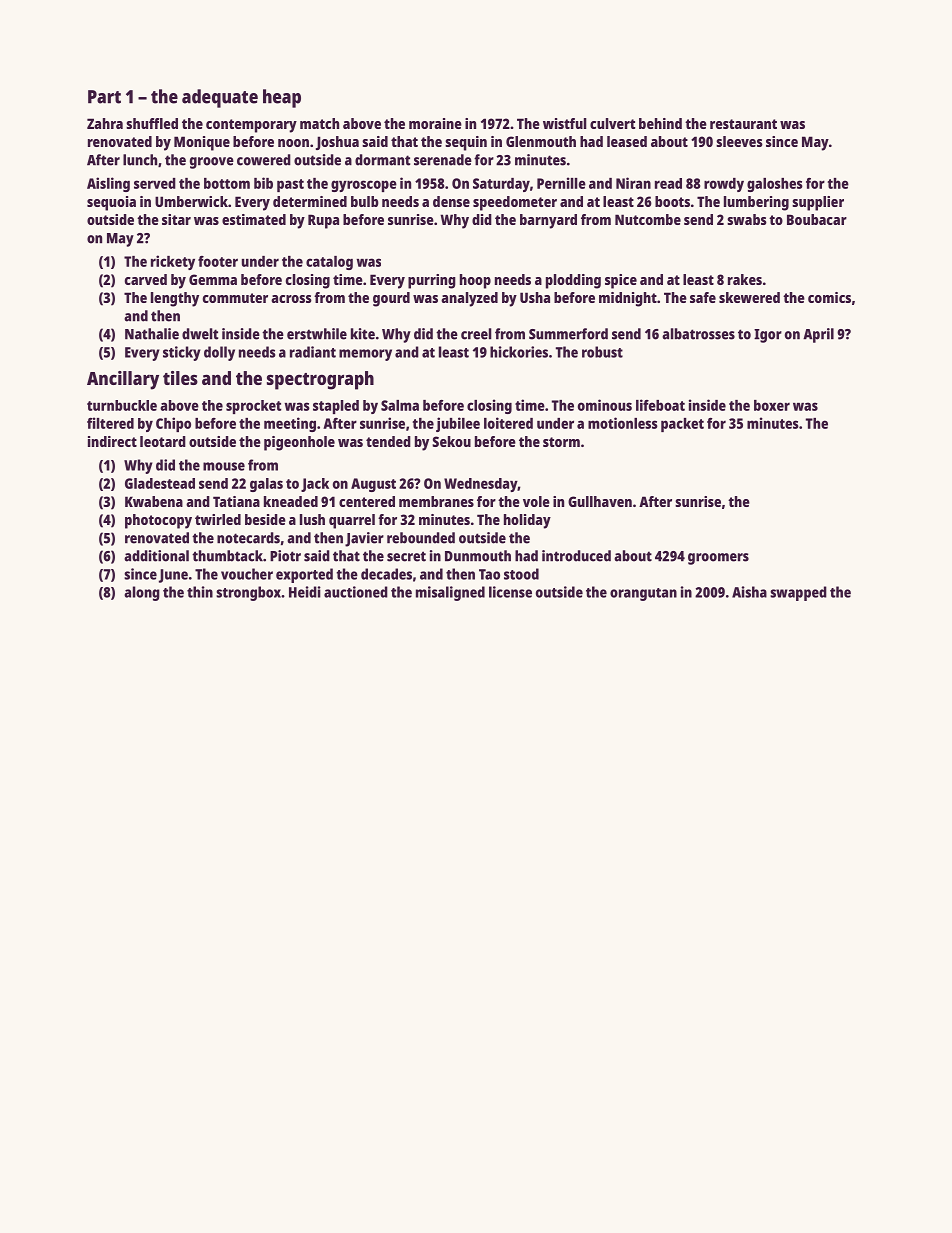 This document has width=952, height=1233. I want to click on Aisha, so click(749, 592).
